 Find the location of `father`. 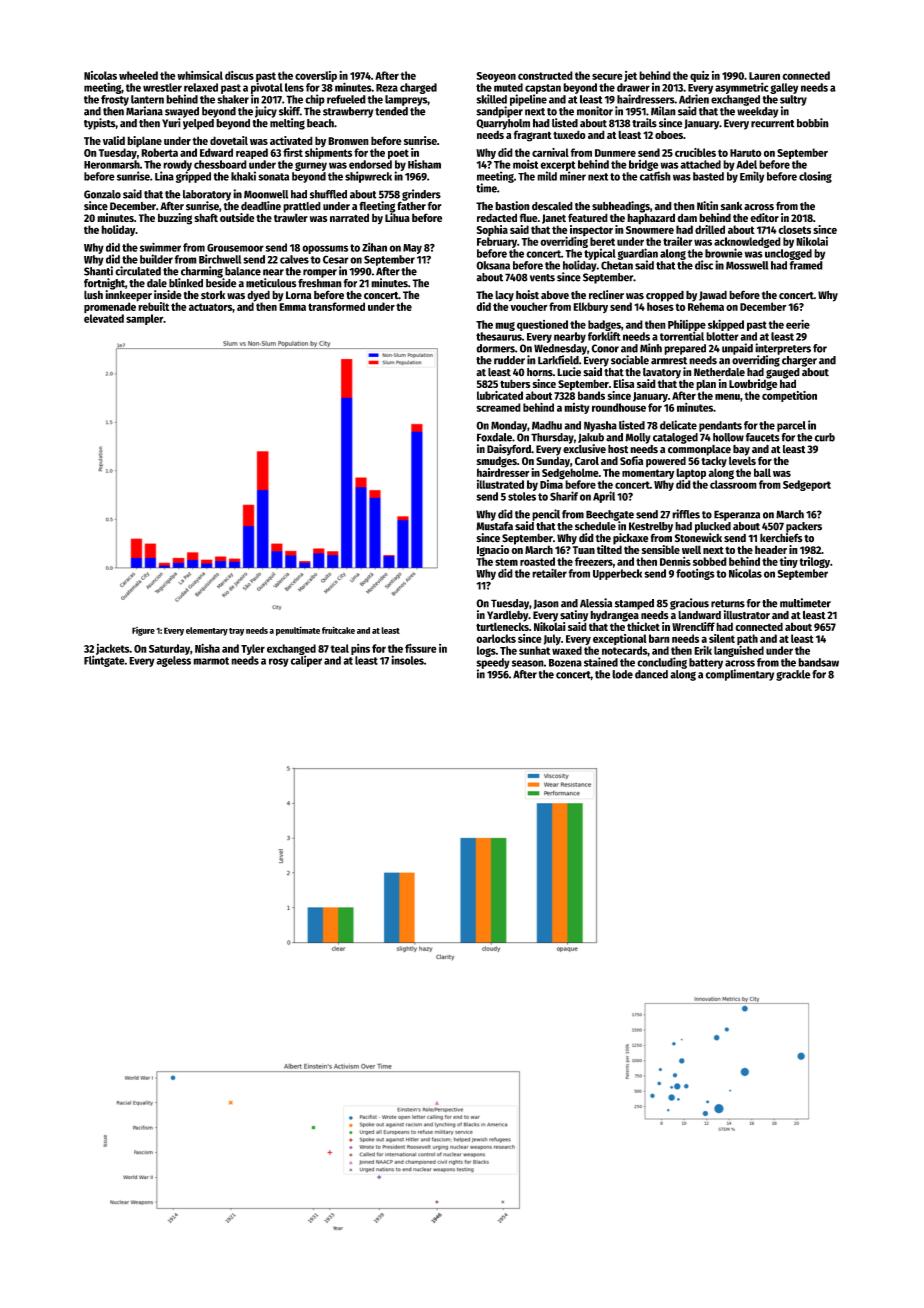

father is located at coordinates (411, 206).
